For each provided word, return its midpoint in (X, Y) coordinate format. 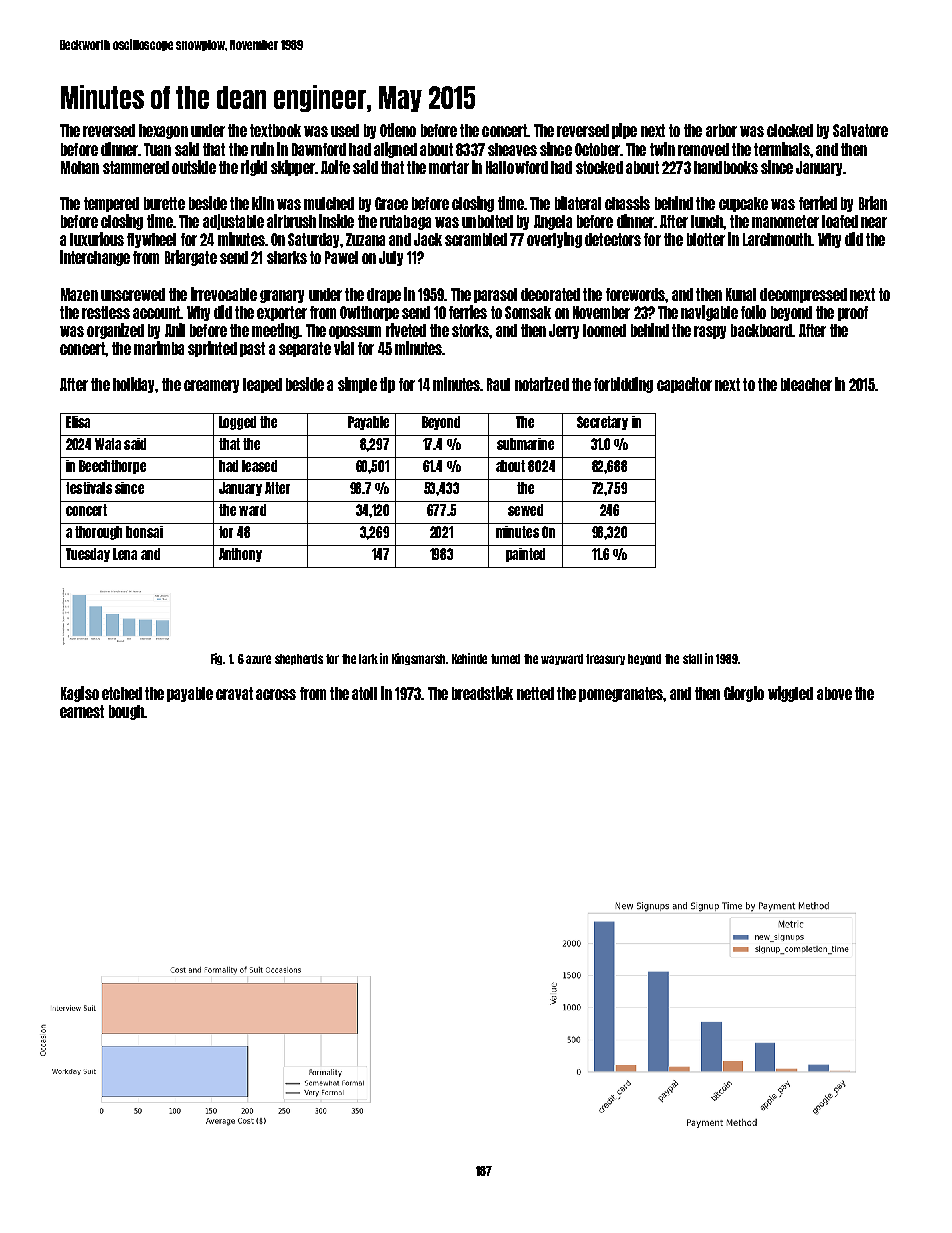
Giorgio (744, 694)
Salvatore (860, 130)
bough (126, 712)
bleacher (806, 384)
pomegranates (621, 694)
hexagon (163, 131)
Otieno (398, 130)
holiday (133, 385)
